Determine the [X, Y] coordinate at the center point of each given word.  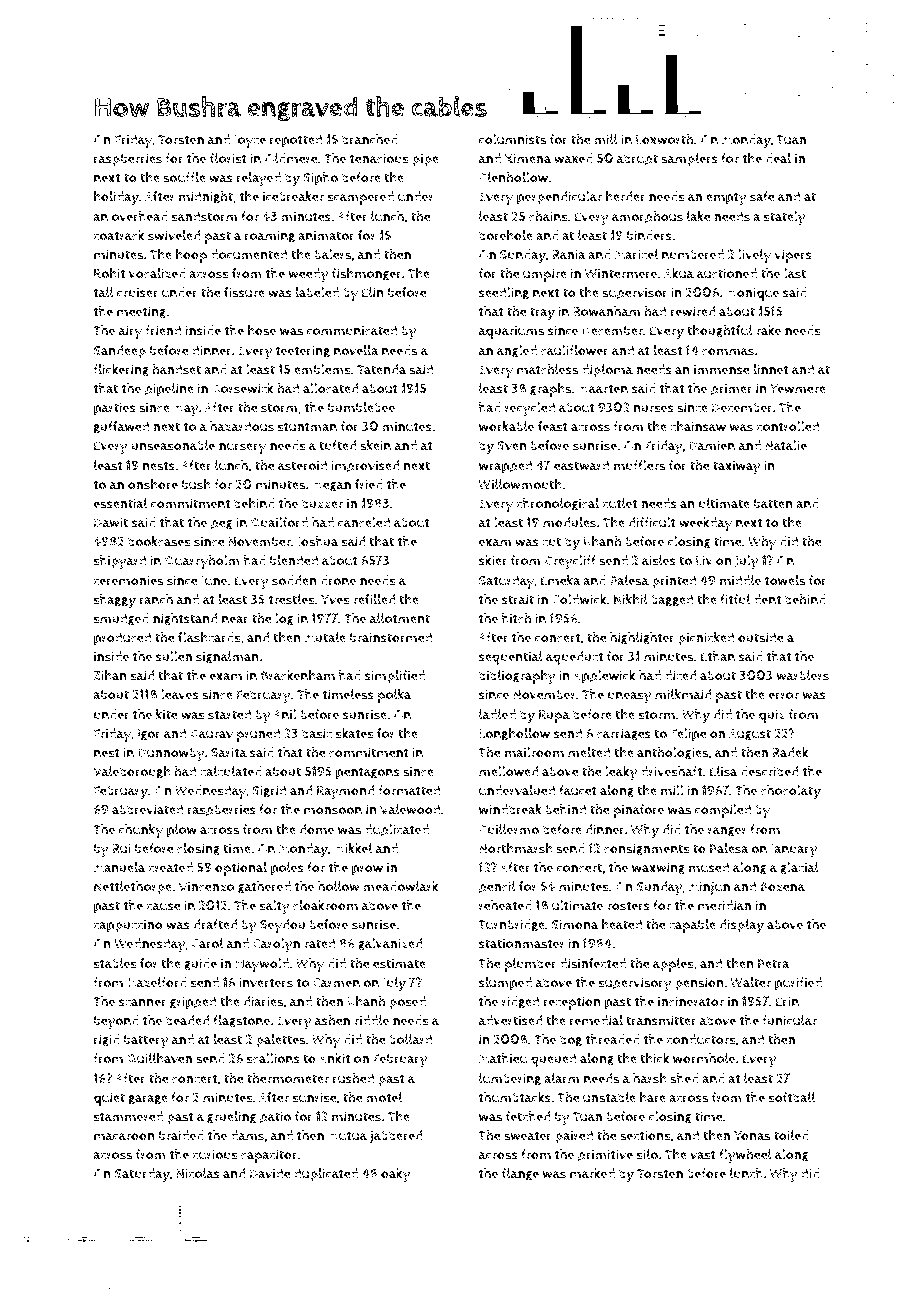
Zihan [110, 675]
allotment [400, 618]
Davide [270, 1173]
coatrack [119, 235]
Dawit [111, 522]
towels [785, 580]
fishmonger [367, 274]
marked [592, 1173]
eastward [581, 465]
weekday [705, 524]
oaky [396, 1175]
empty [726, 198]
